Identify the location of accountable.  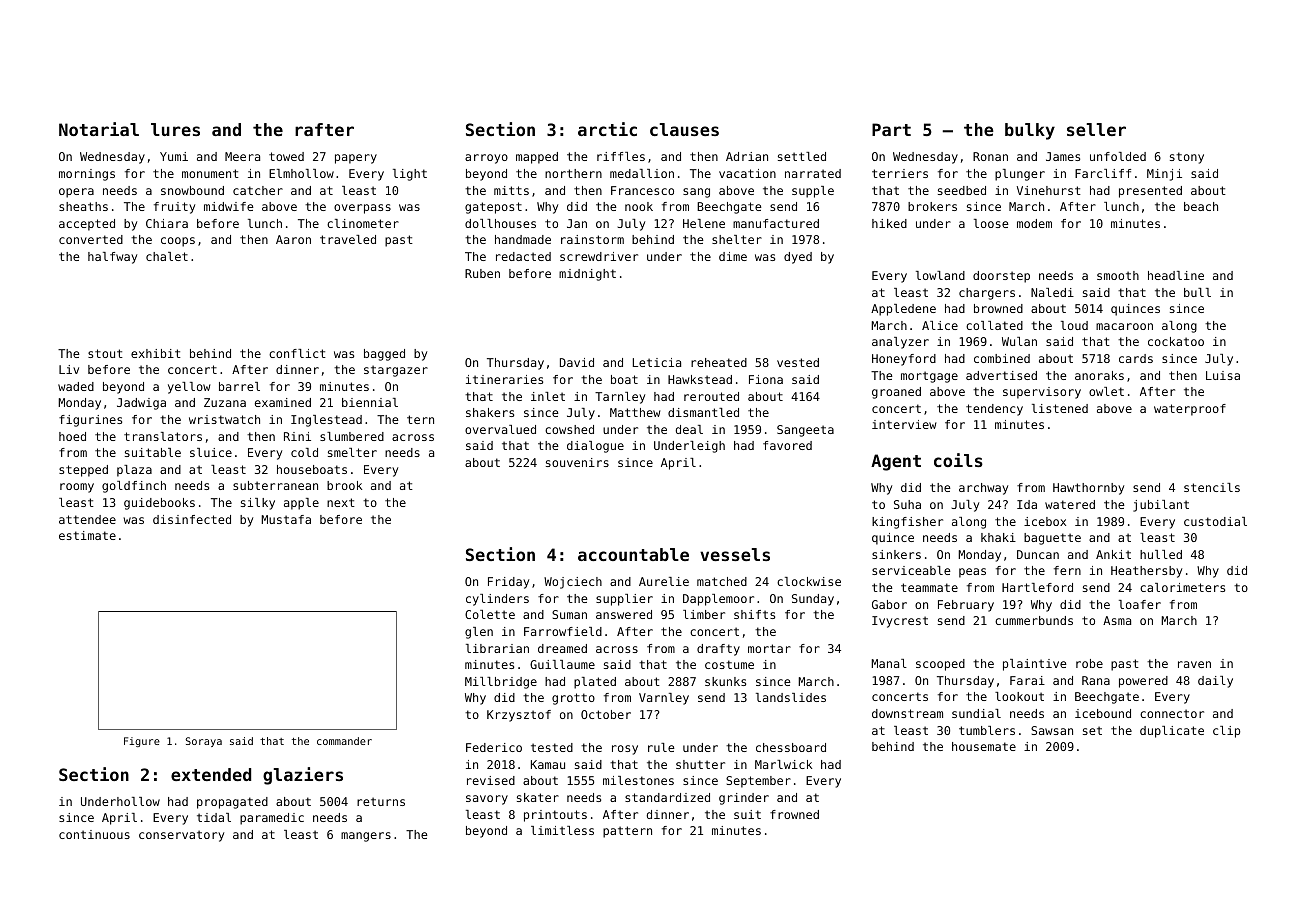
(633, 554).
